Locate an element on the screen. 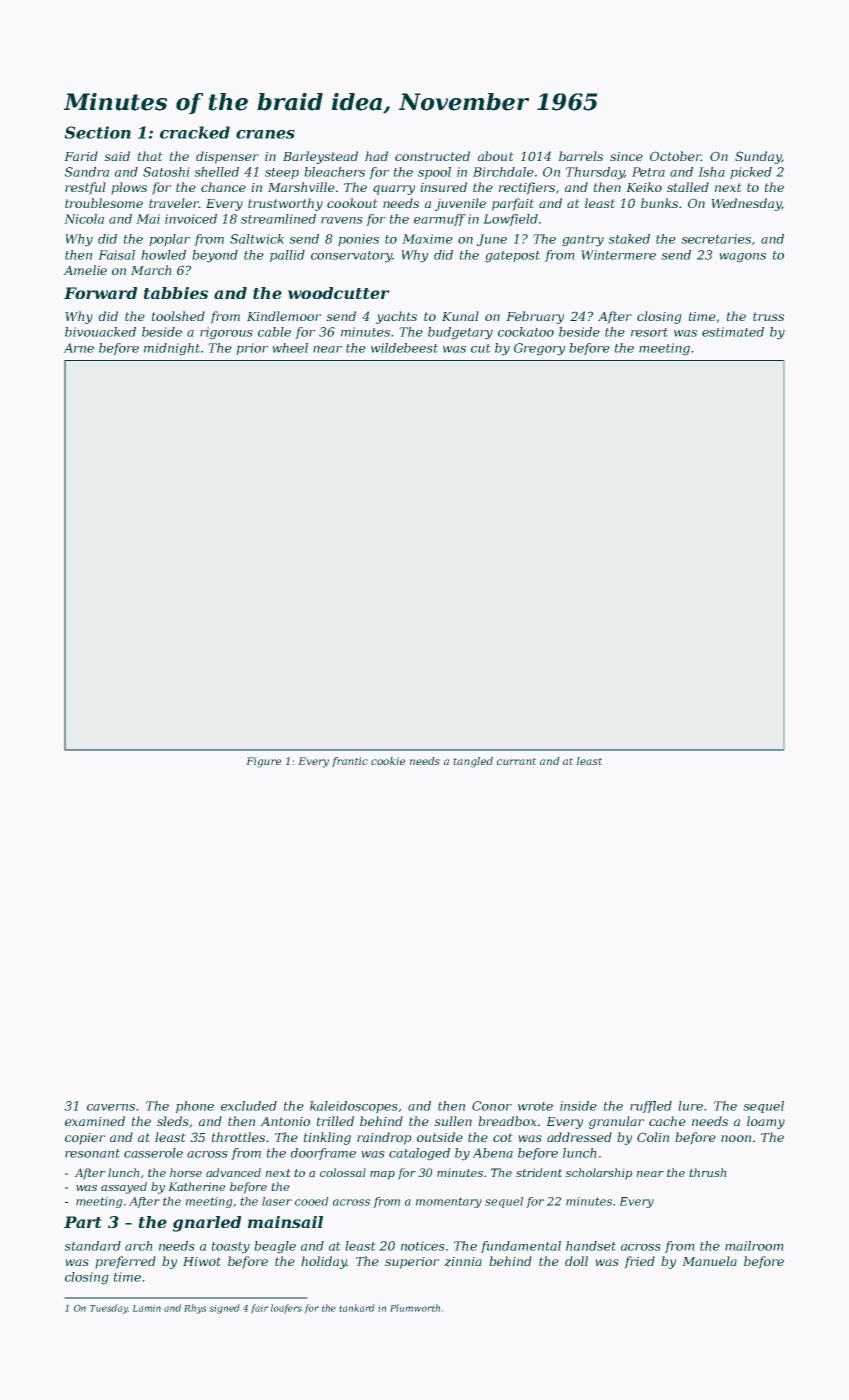 Image resolution: width=849 pixels, height=1400 pixels. Section is located at coordinates (97, 132).
